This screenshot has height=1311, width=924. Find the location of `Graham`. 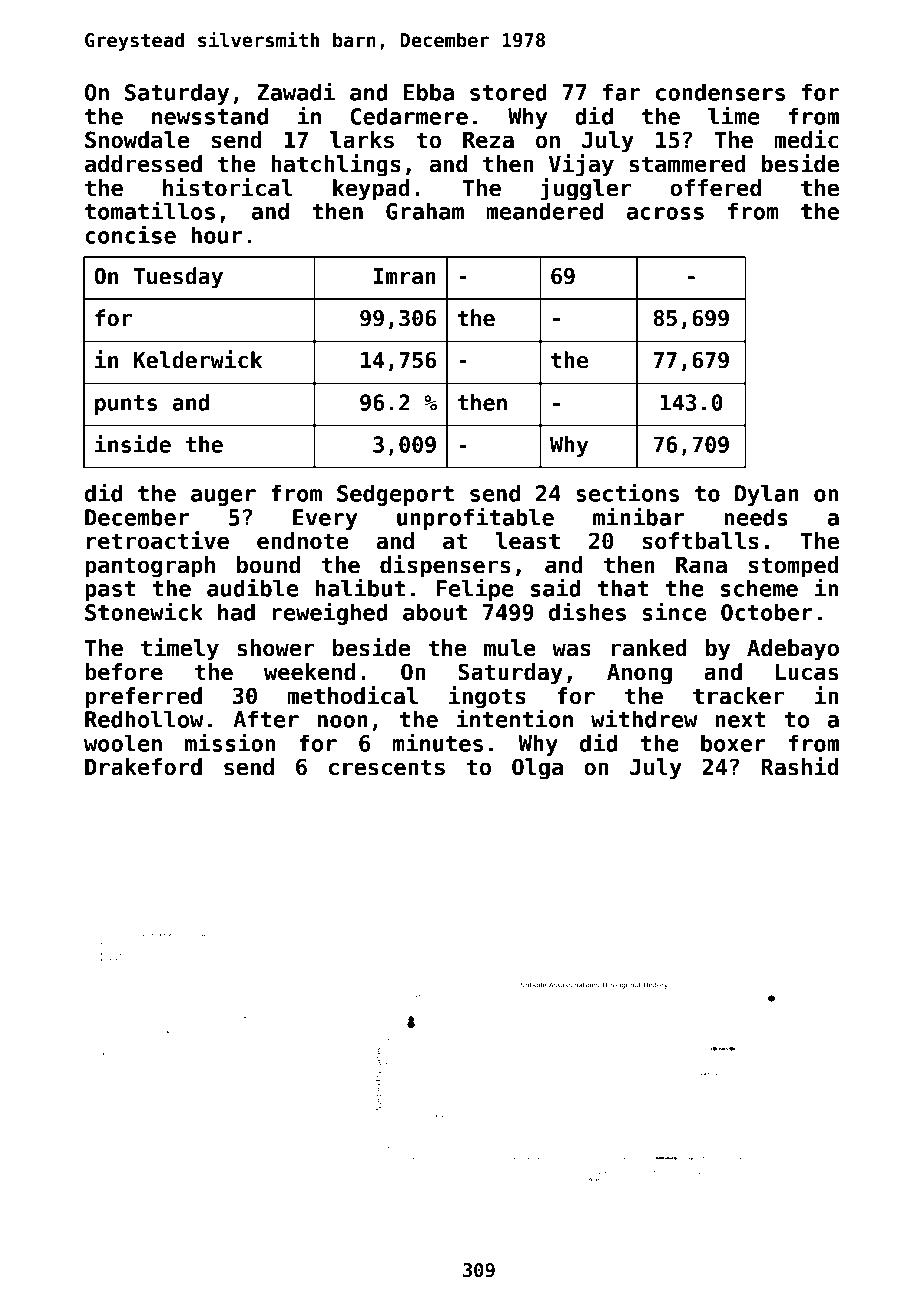

Graham is located at coordinates (425, 211).
